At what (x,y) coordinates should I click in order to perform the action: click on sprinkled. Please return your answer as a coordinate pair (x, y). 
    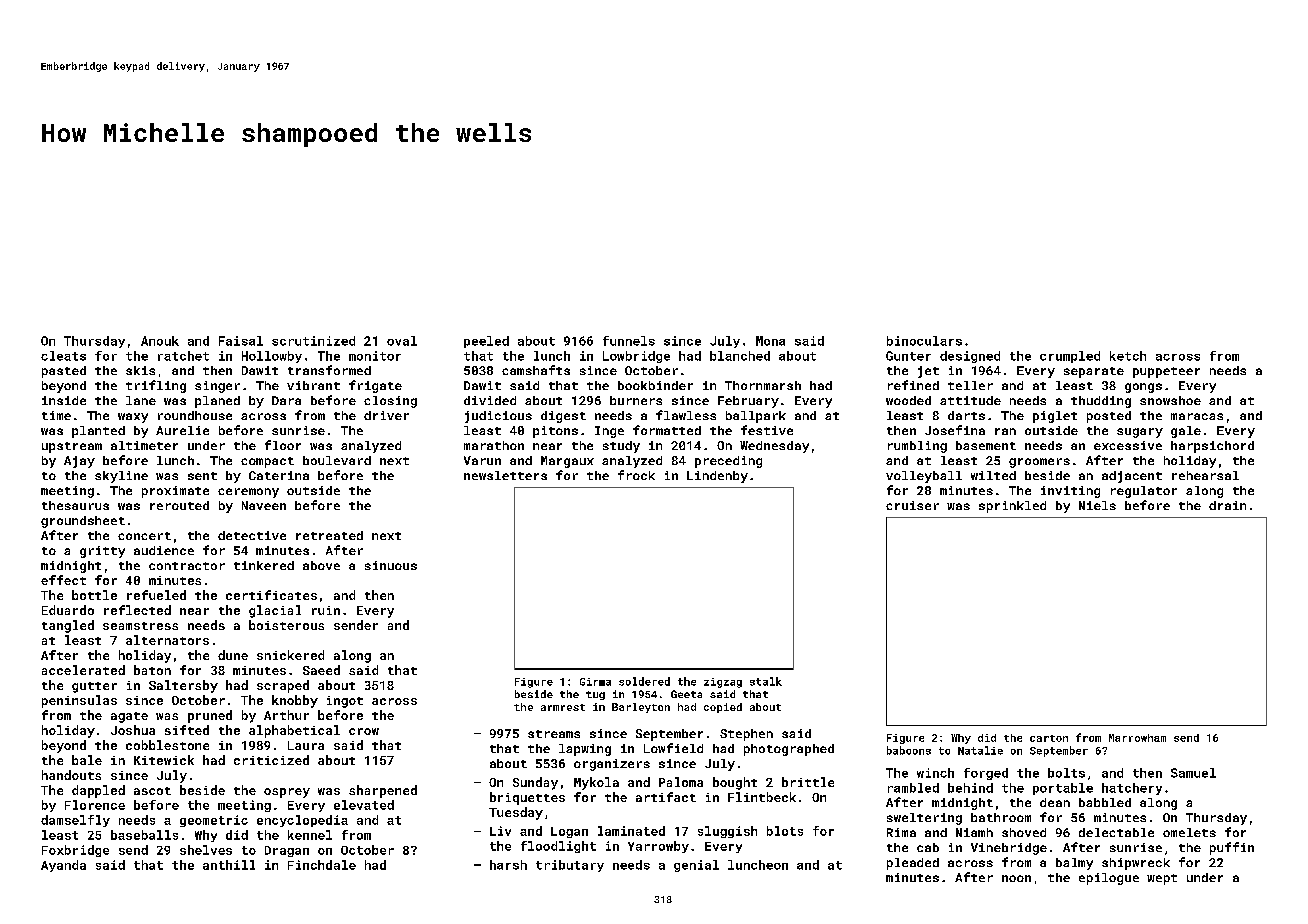
    Looking at the image, I should click on (1012, 507).
